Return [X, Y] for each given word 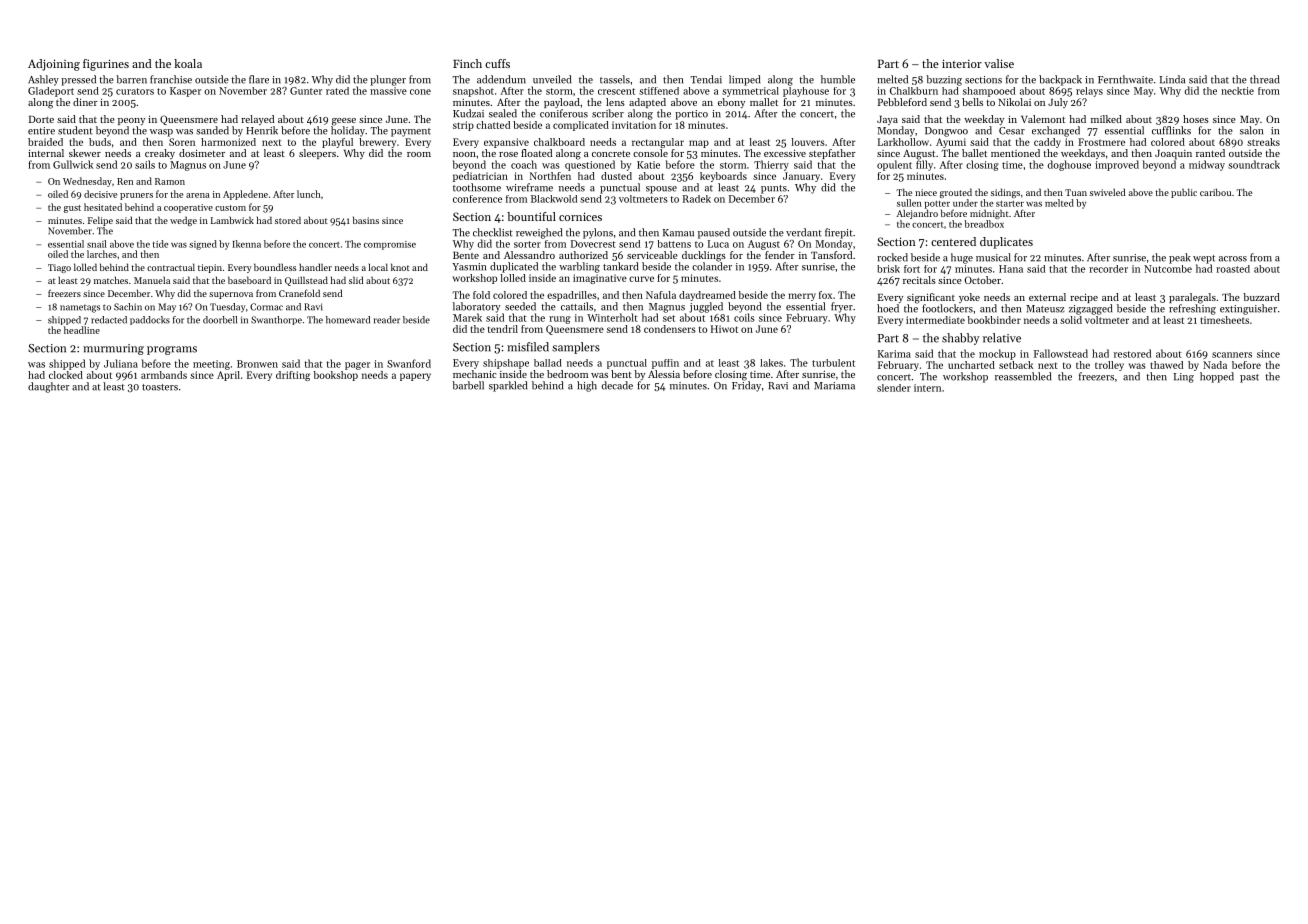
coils [744, 317]
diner [85, 102]
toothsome [477, 187]
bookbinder [994, 320]
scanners [1232, 355]
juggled [706, 307]
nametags [80, 309]
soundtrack [1254, 164]
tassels [615, 79]
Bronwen [257, 364]
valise [999, 63]
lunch [309, 194]
